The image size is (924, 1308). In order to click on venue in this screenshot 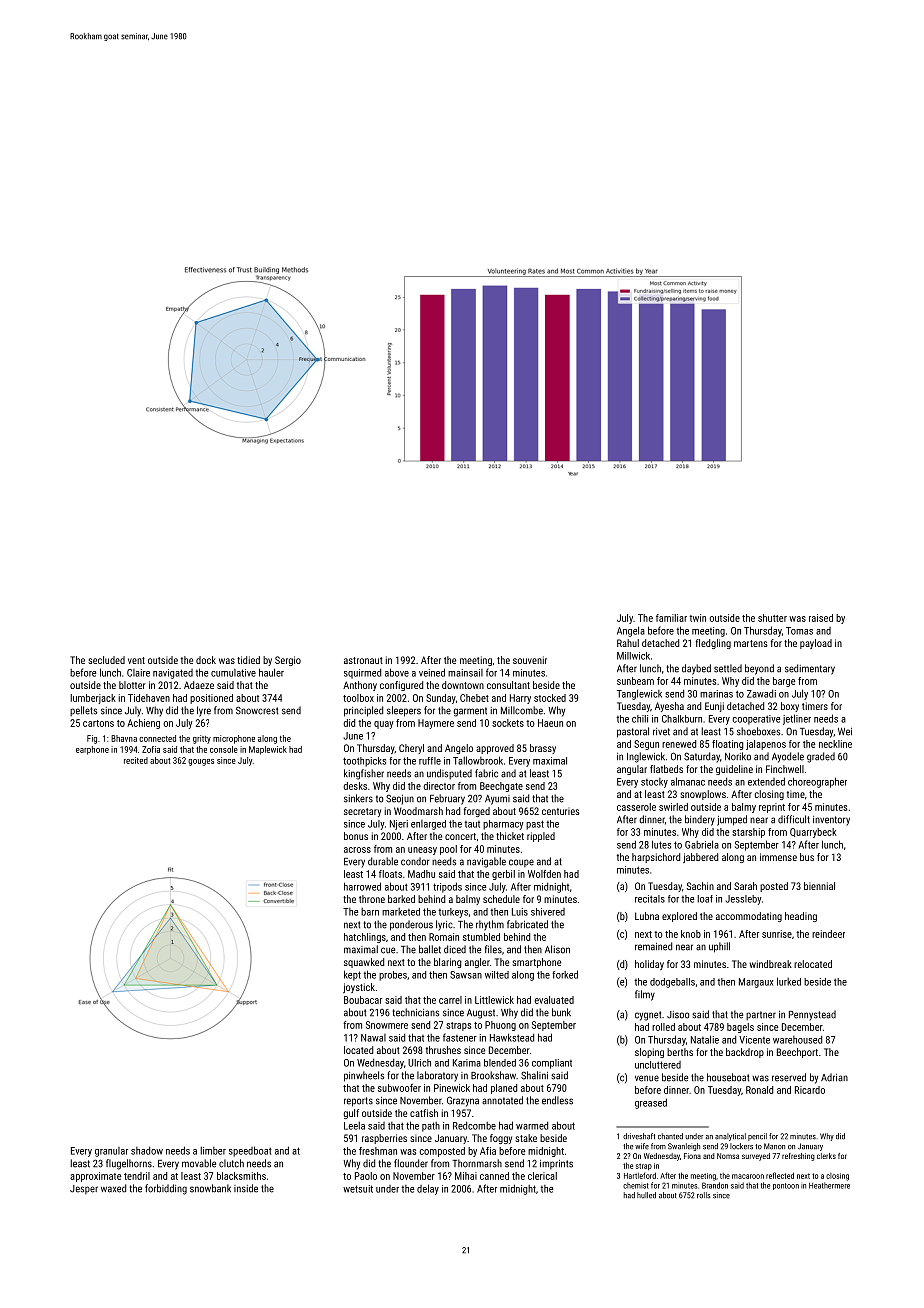, I will do `click(647, 1078)`.
